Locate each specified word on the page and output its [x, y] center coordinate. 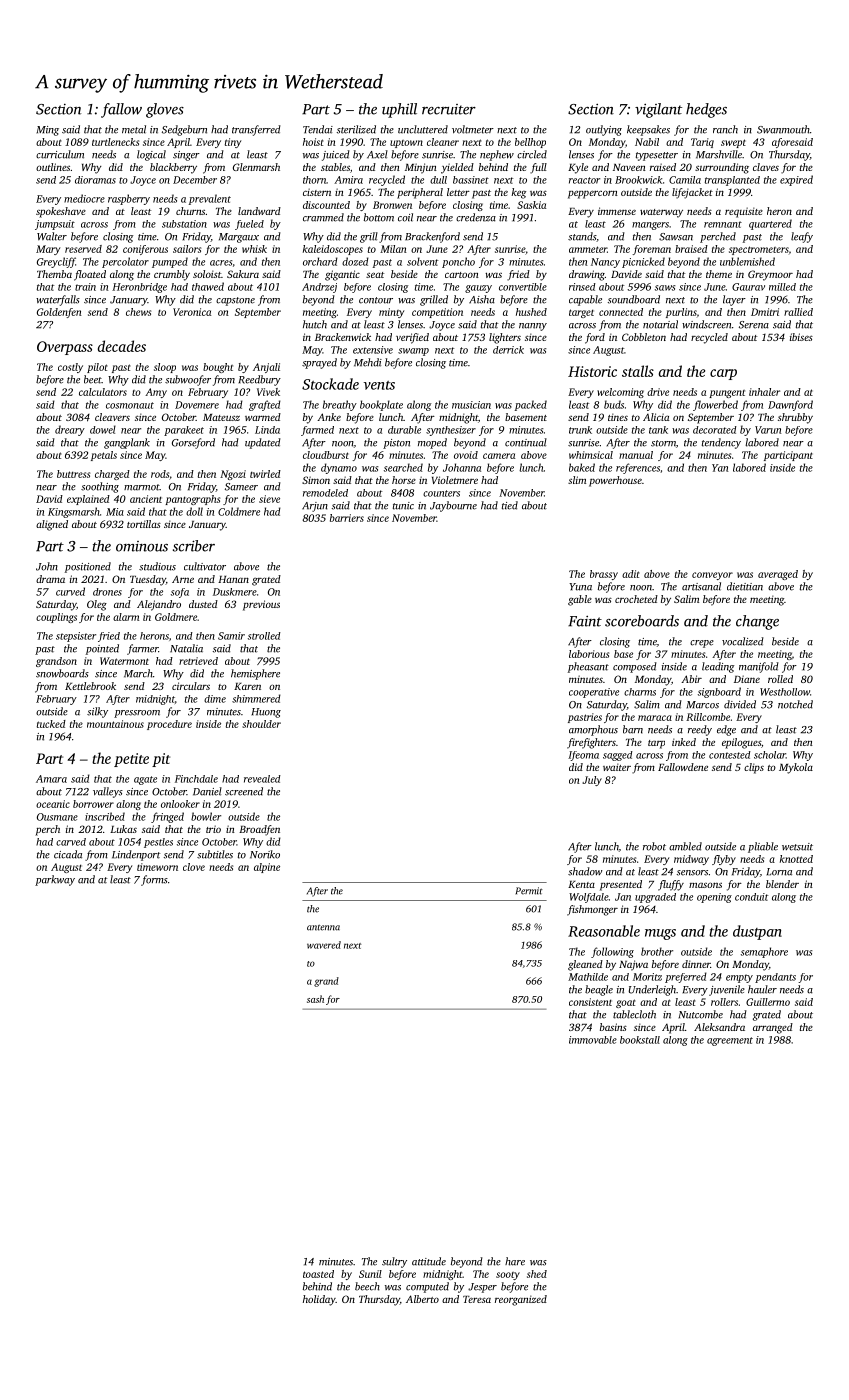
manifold [759, 667]
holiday [319, 1300]
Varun [768, 430]
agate [145, 780]
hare [515, 1261]
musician [471, 405]
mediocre [84, 198]
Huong [266, 713]
